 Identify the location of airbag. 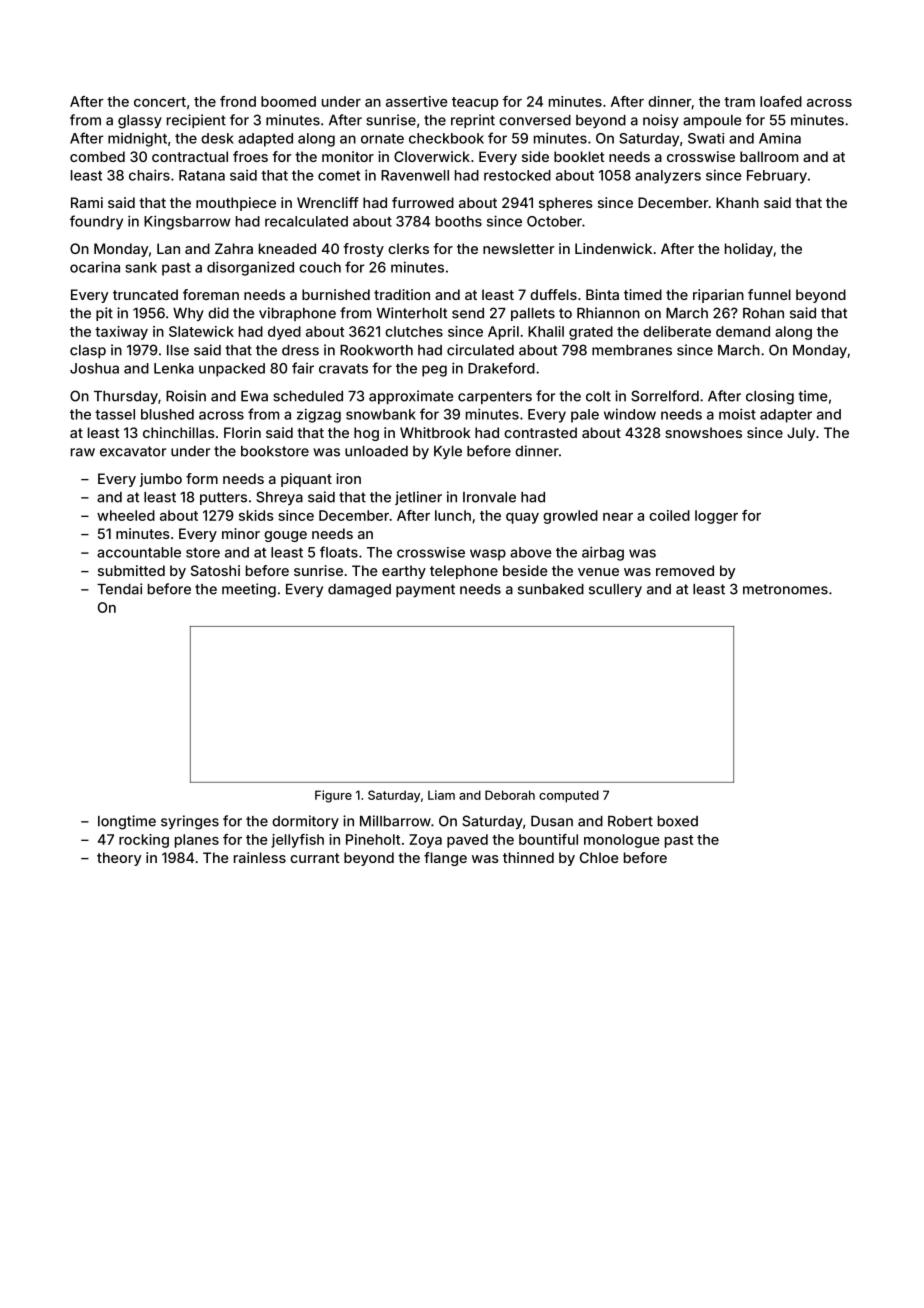
(603, 553).
